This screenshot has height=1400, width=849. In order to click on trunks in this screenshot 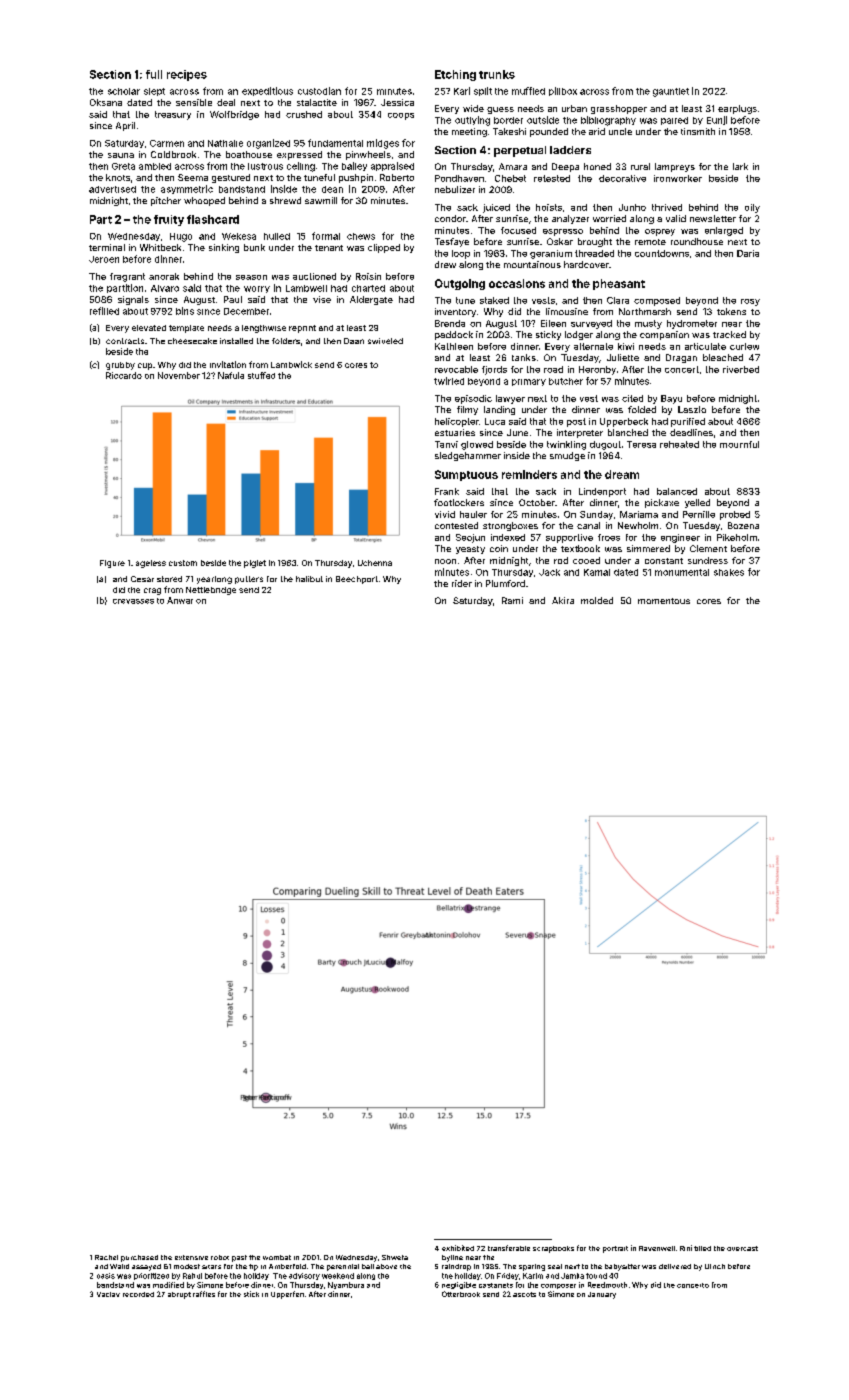, I will do `click(497, 74)`.
